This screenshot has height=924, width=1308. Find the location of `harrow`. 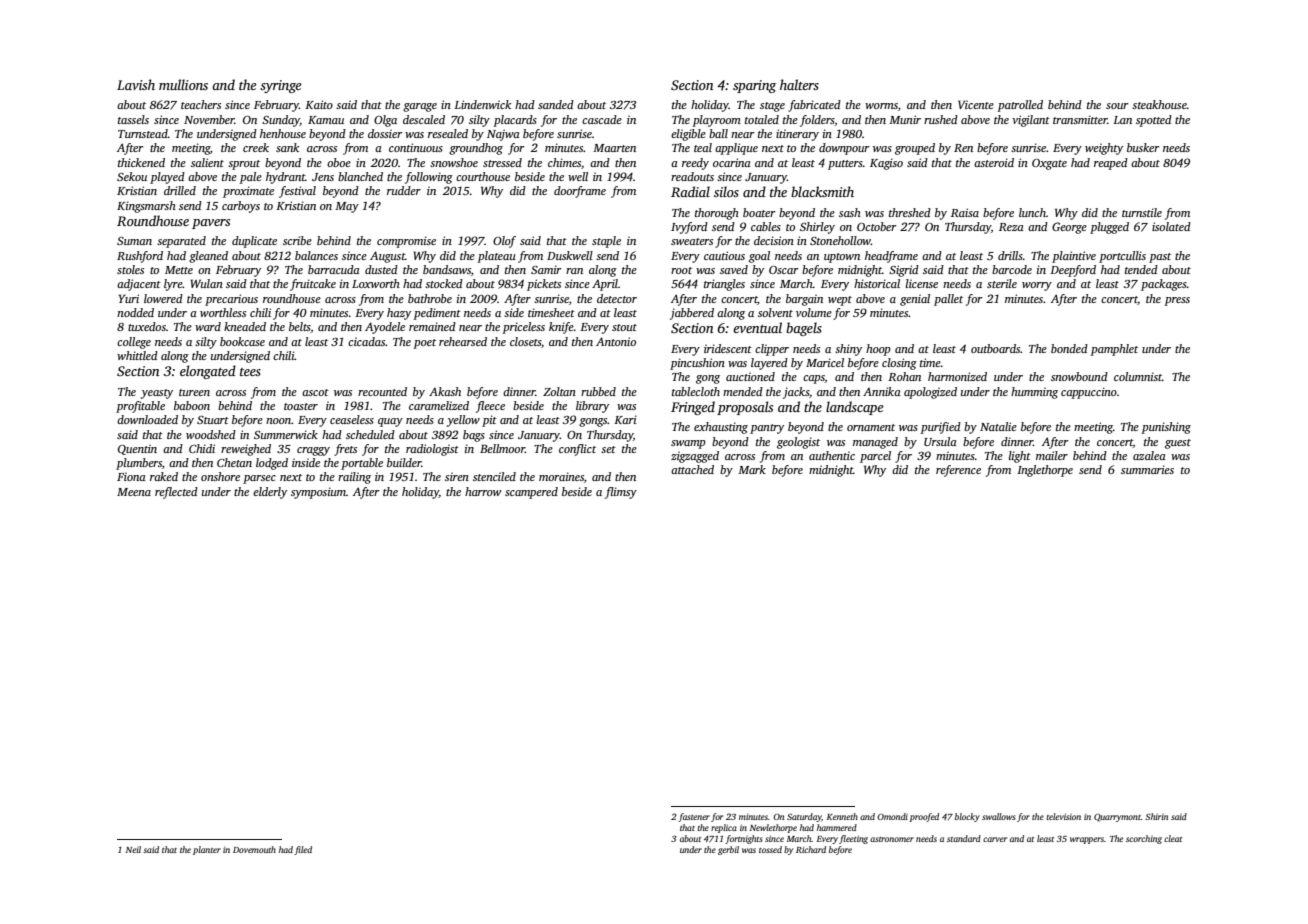

harrow is located at coordinates (483, 491).
